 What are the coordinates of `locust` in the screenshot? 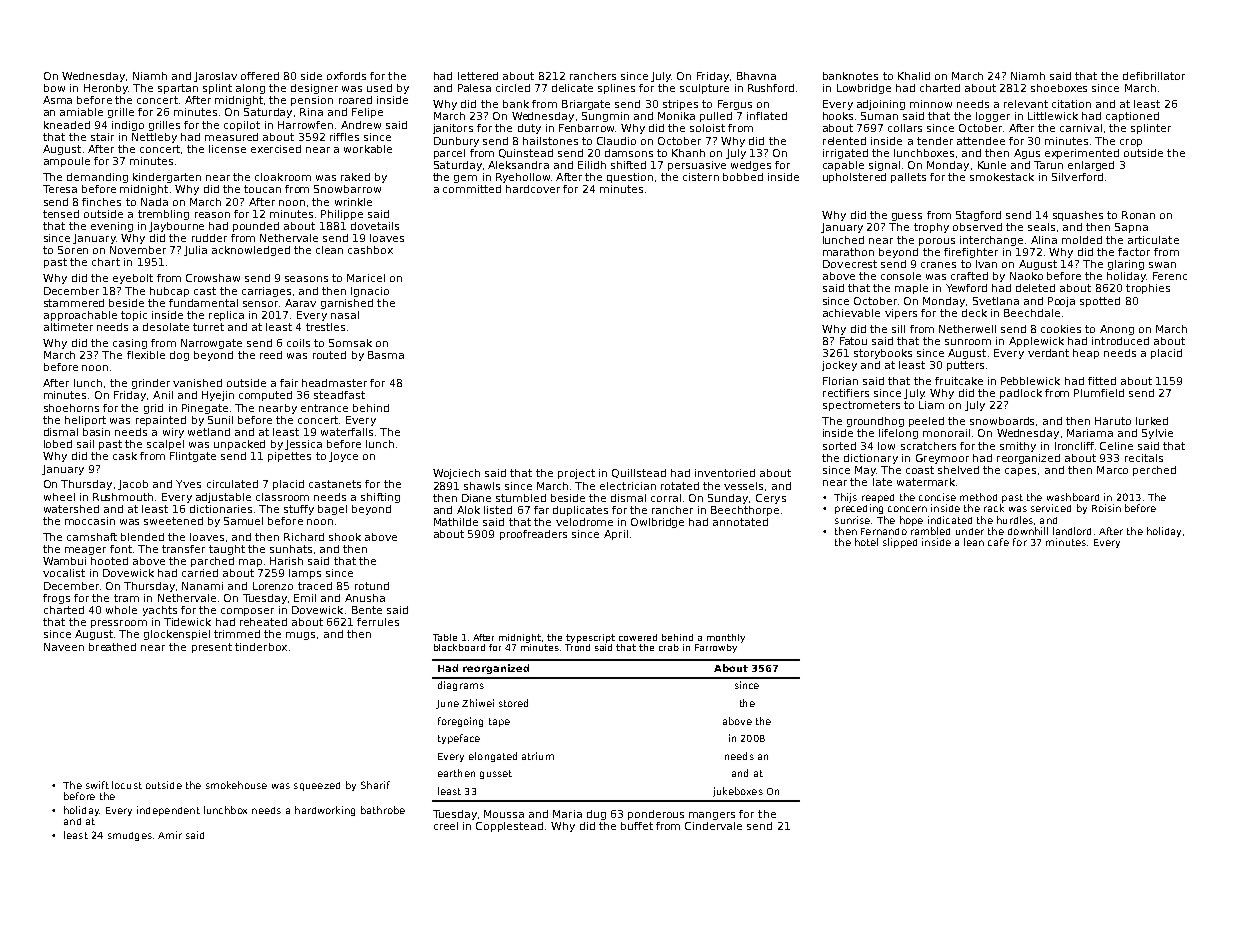 It's located at (127, 785).
